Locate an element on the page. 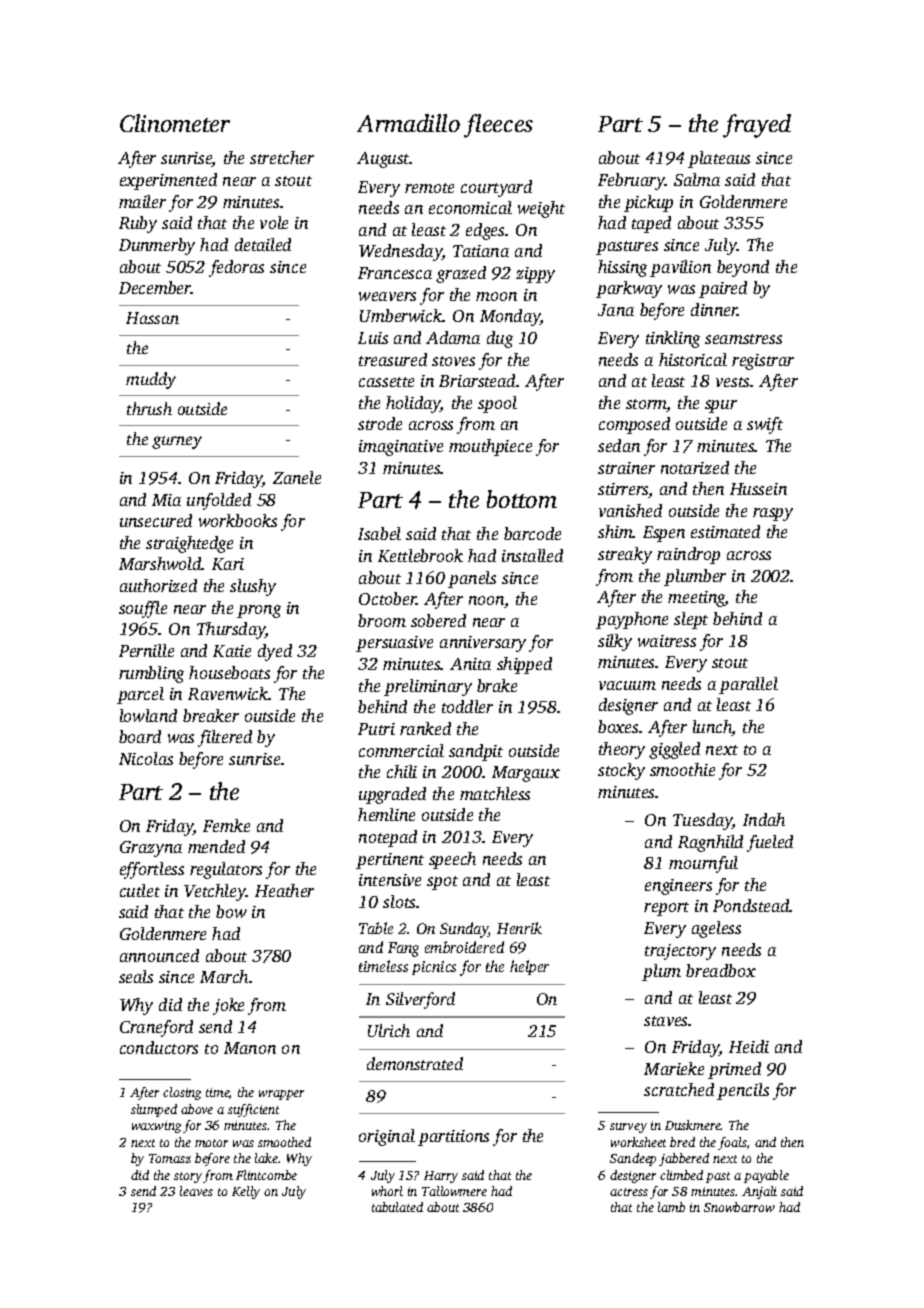  Armadillo is located at coordinates (408, 123).
